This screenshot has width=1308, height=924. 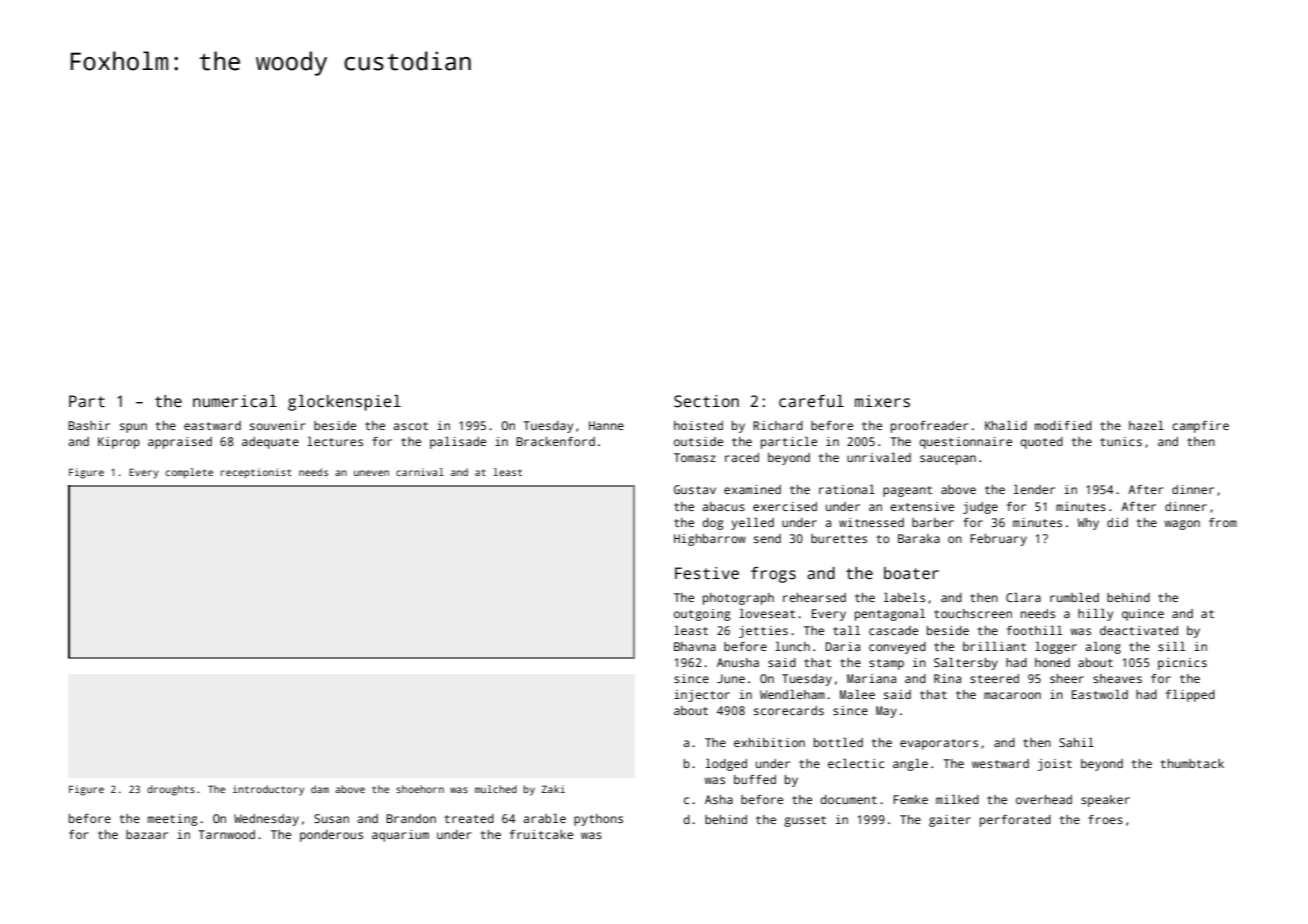 What do you see at coordinates (1182, 664) in the screenshot?
I see `picnics` at bounding box center [1182, 664].
